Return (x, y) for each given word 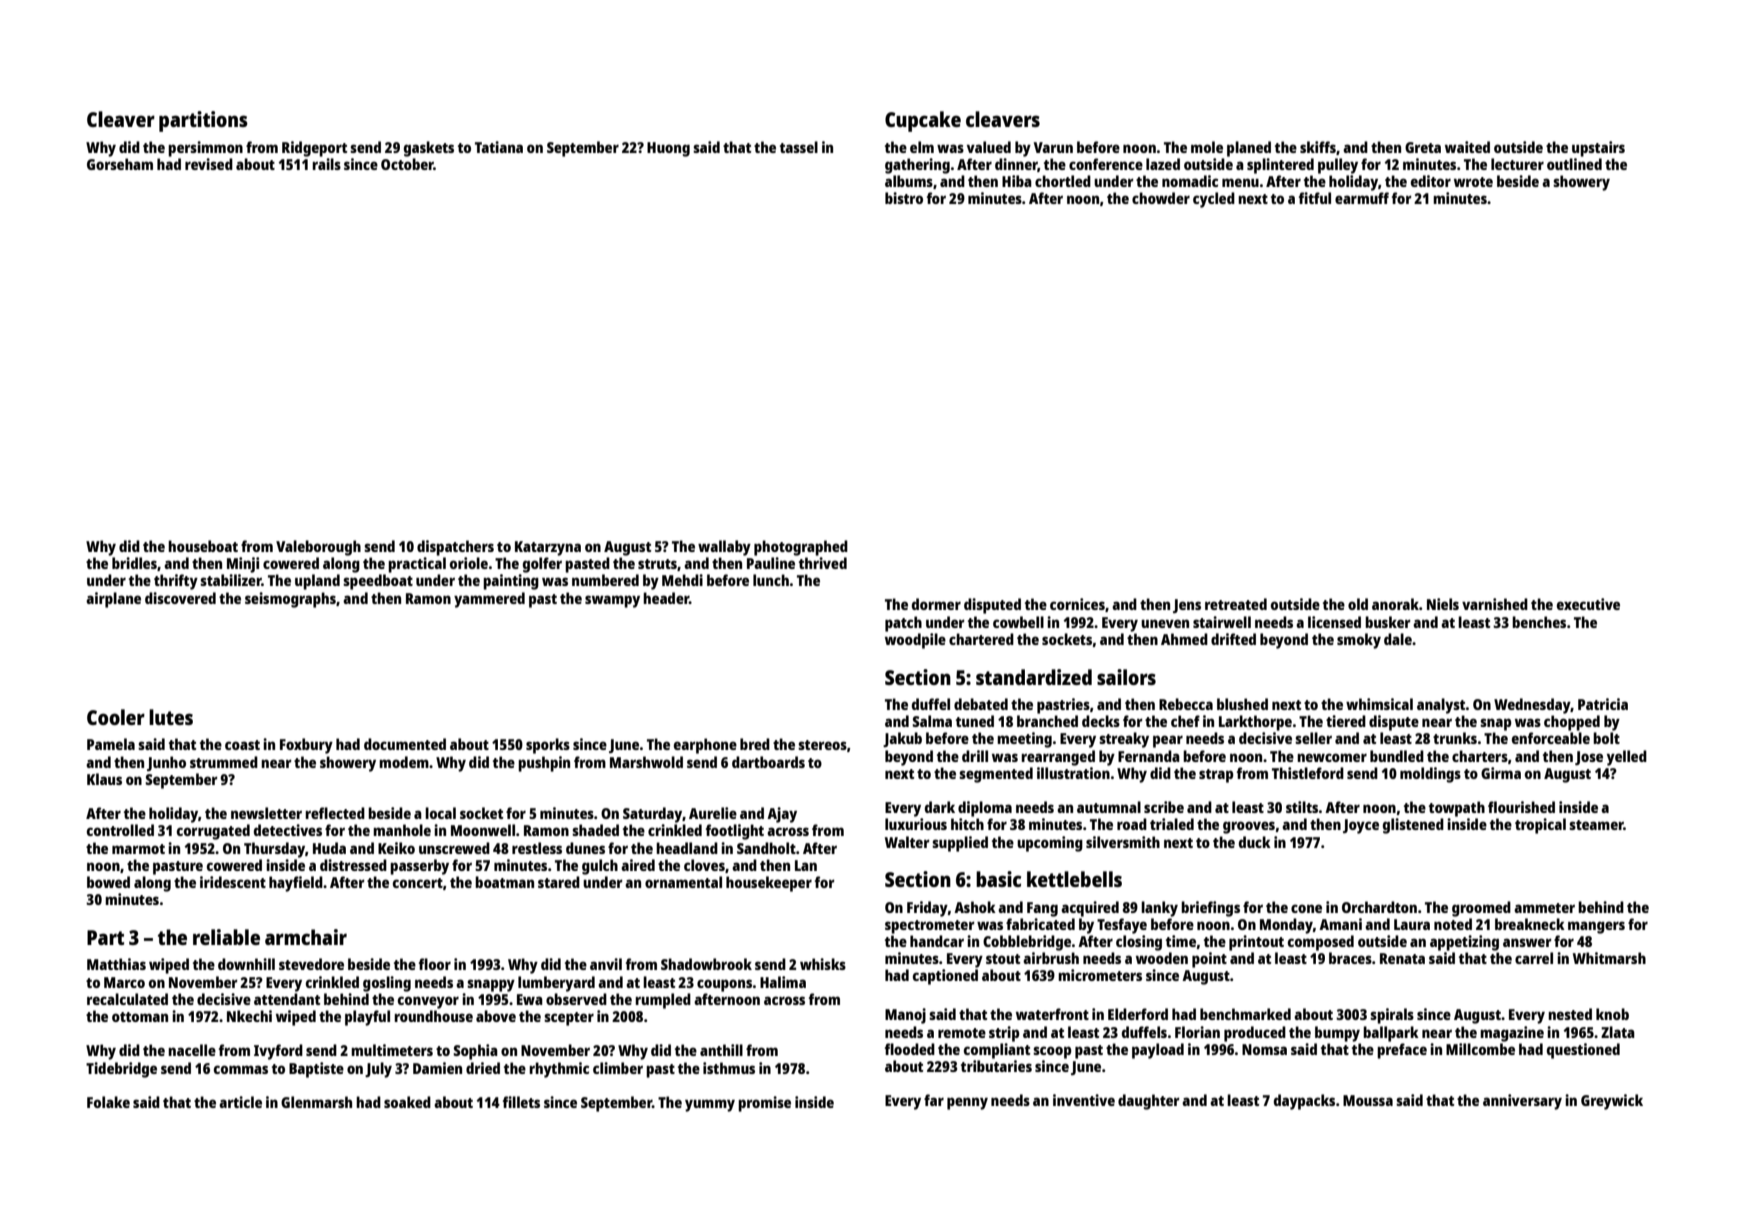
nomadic (1190, 181)
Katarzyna (548, 548)
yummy (710, 1105)
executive (1588, 604)
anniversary (1522, 1102)
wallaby (724, 548)
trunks (1455, 738)
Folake (108, 1102)
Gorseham (120, 164)
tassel (799, 147)
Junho (166, 763)
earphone (705, 746)
